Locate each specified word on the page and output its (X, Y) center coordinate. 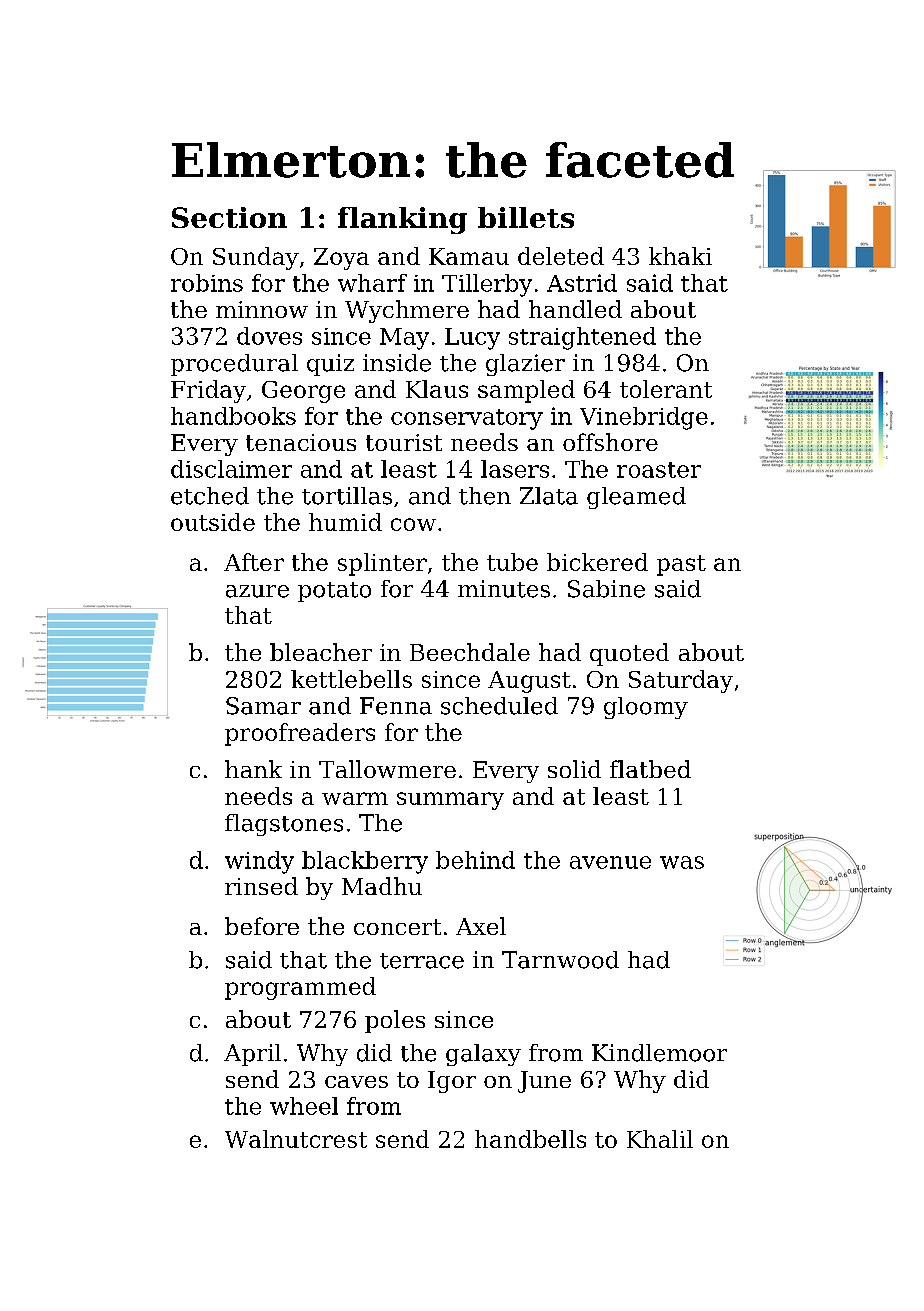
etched (210, 496)
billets (526, 217)
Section (229, 217)
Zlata (549, 496)
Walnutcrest (296, 1139)
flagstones (284, 825)
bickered (597, 562)
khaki (680, 256)
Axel (481, 926)
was (682, 862)
